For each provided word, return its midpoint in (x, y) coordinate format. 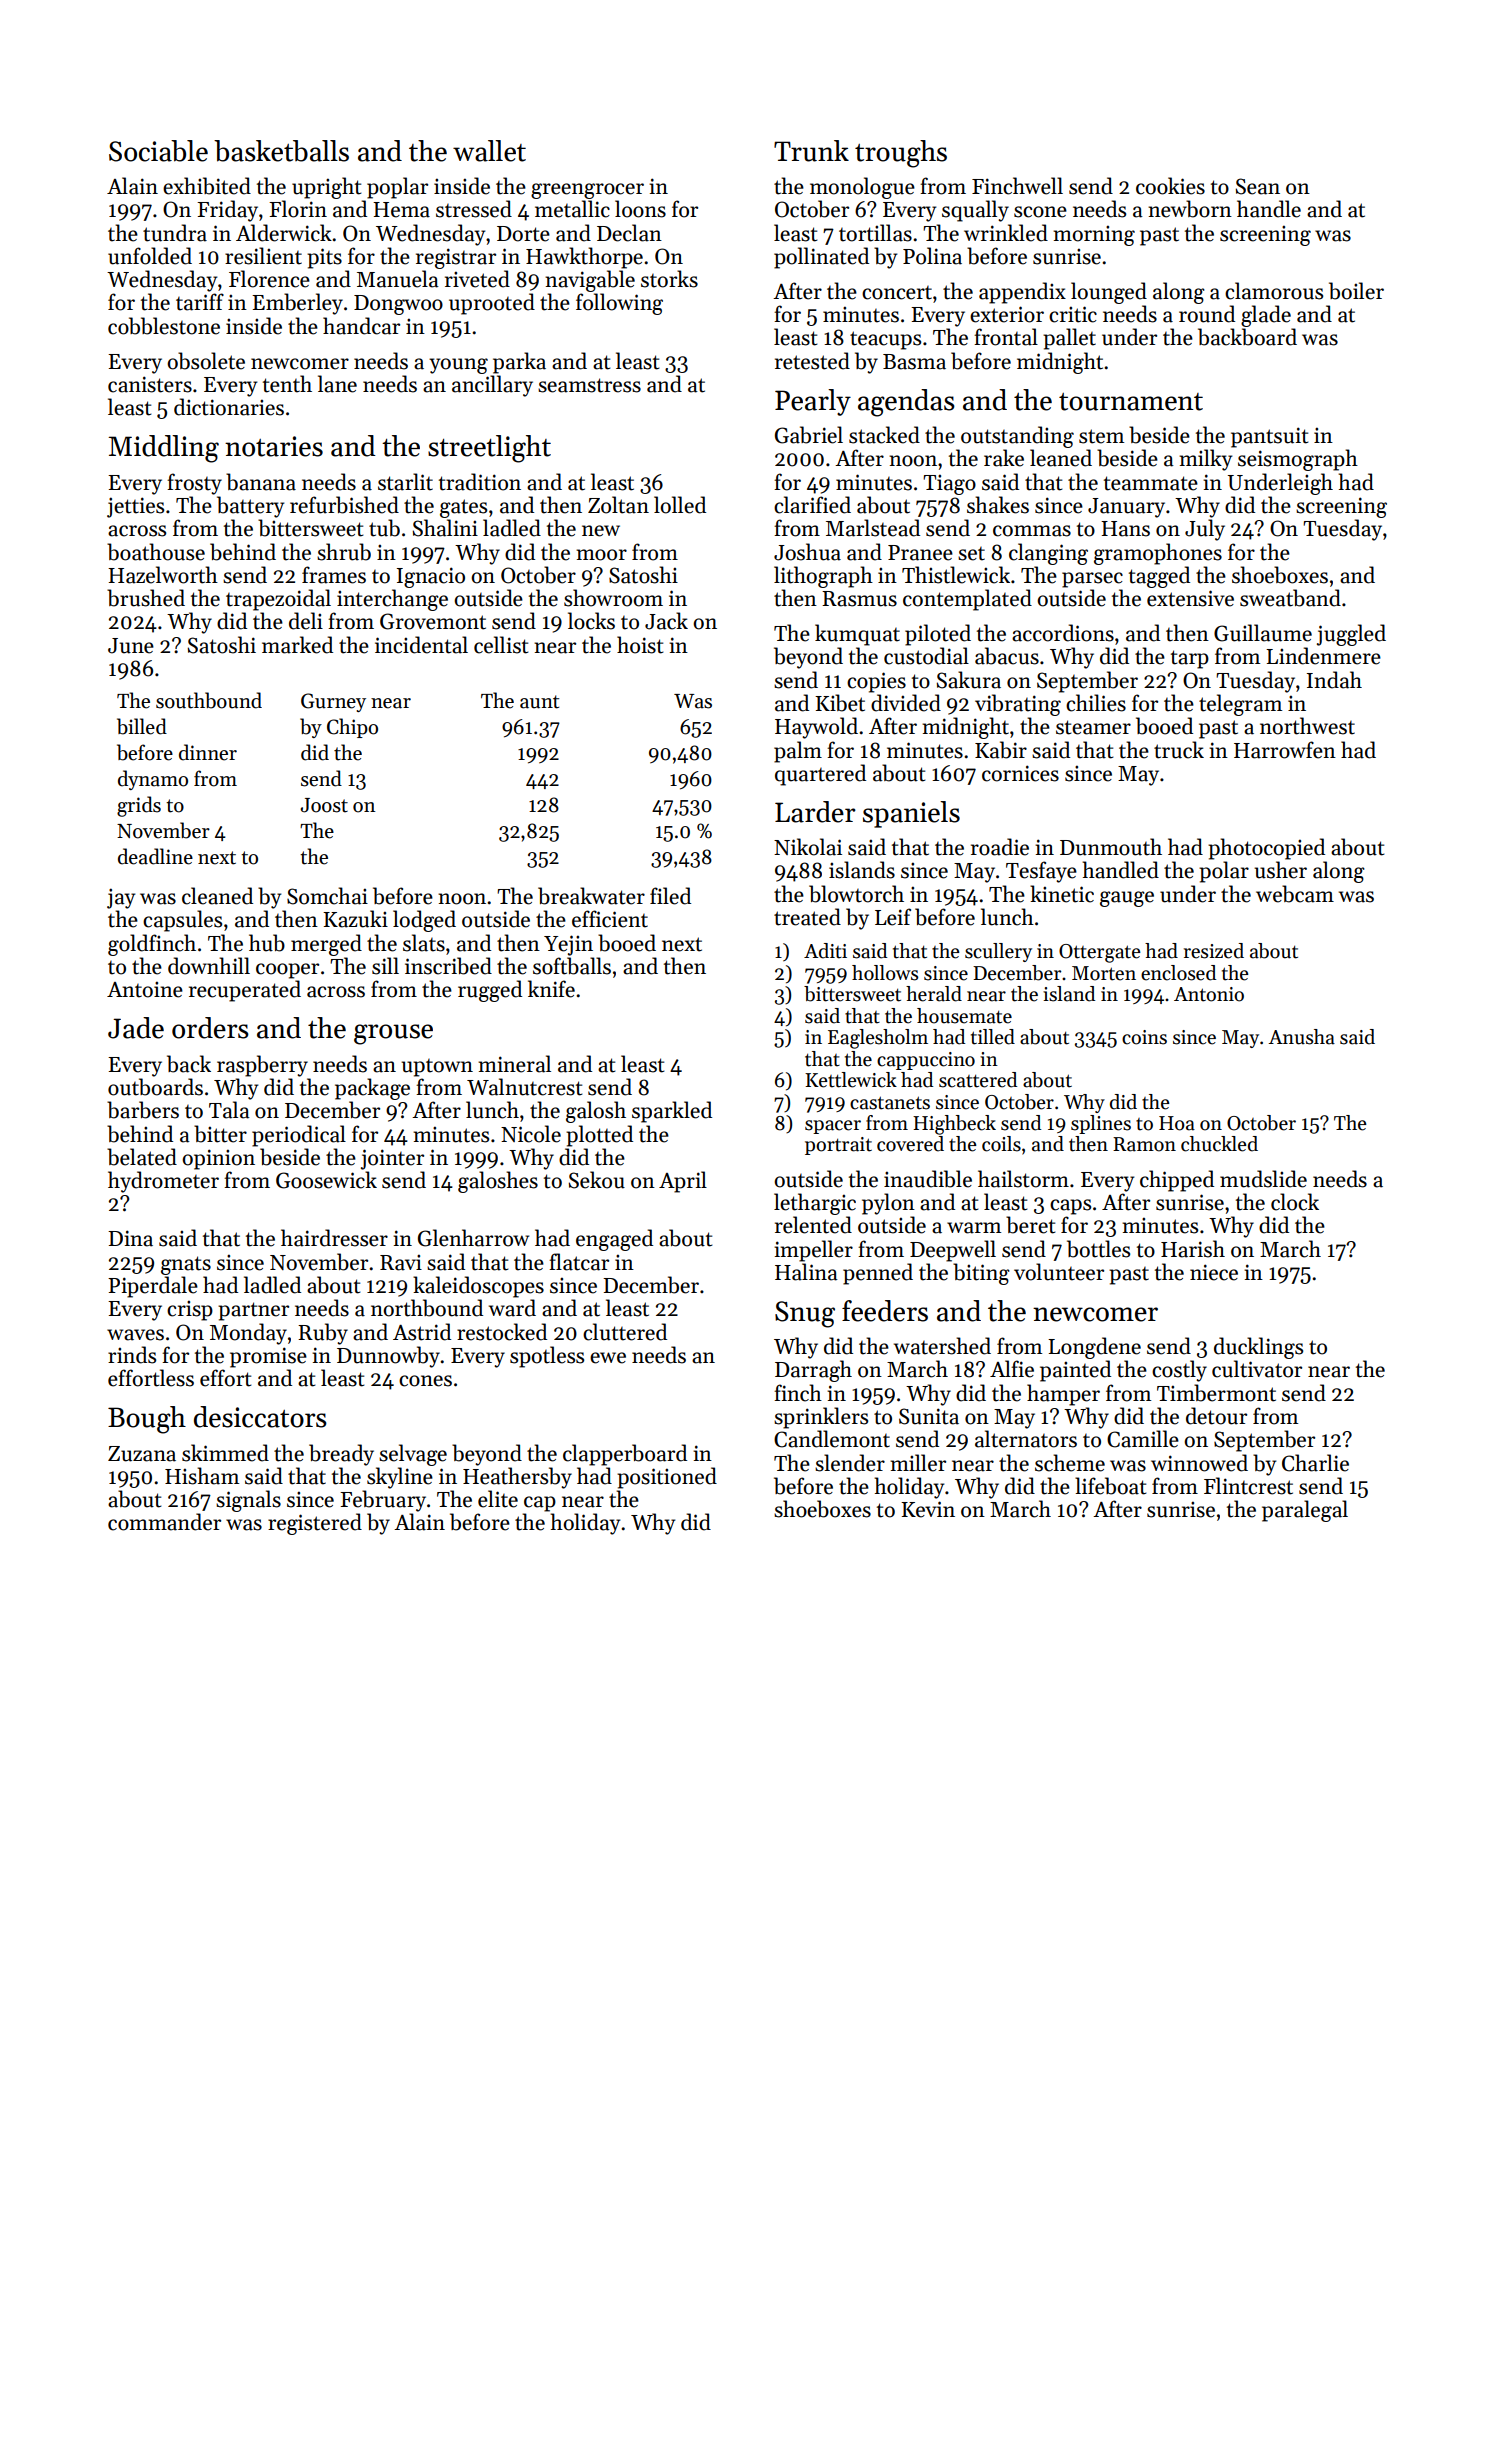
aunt (539, 702)
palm (798, 752)
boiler (1356, 291)
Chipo (352, 728)
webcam (1295, 894)
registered (315, 1524)
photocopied (1266, 849)
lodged (424, 921)
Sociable (158, 151)
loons (640, 209)
